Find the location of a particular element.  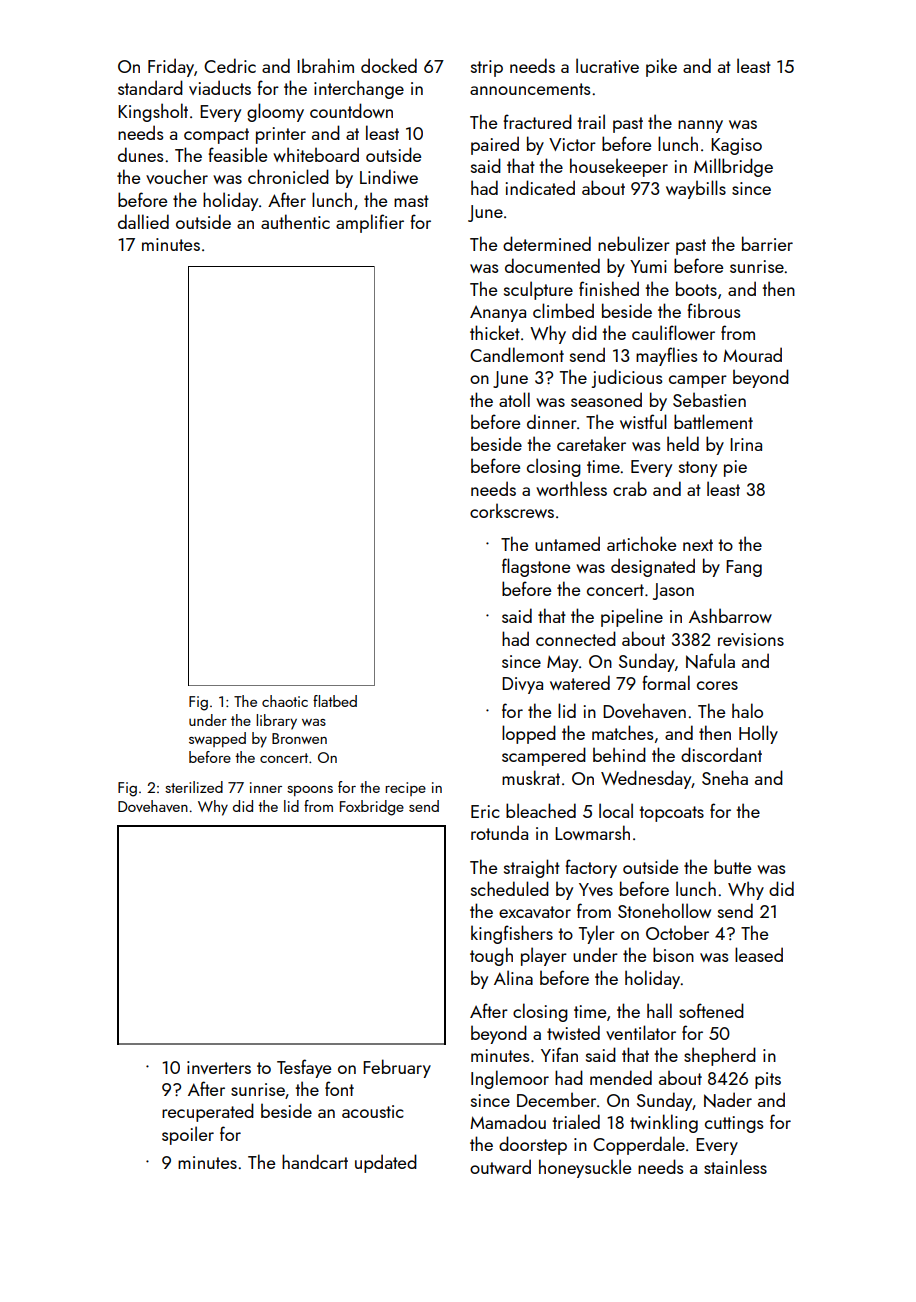

leased is located at coordinates (759, 954).
